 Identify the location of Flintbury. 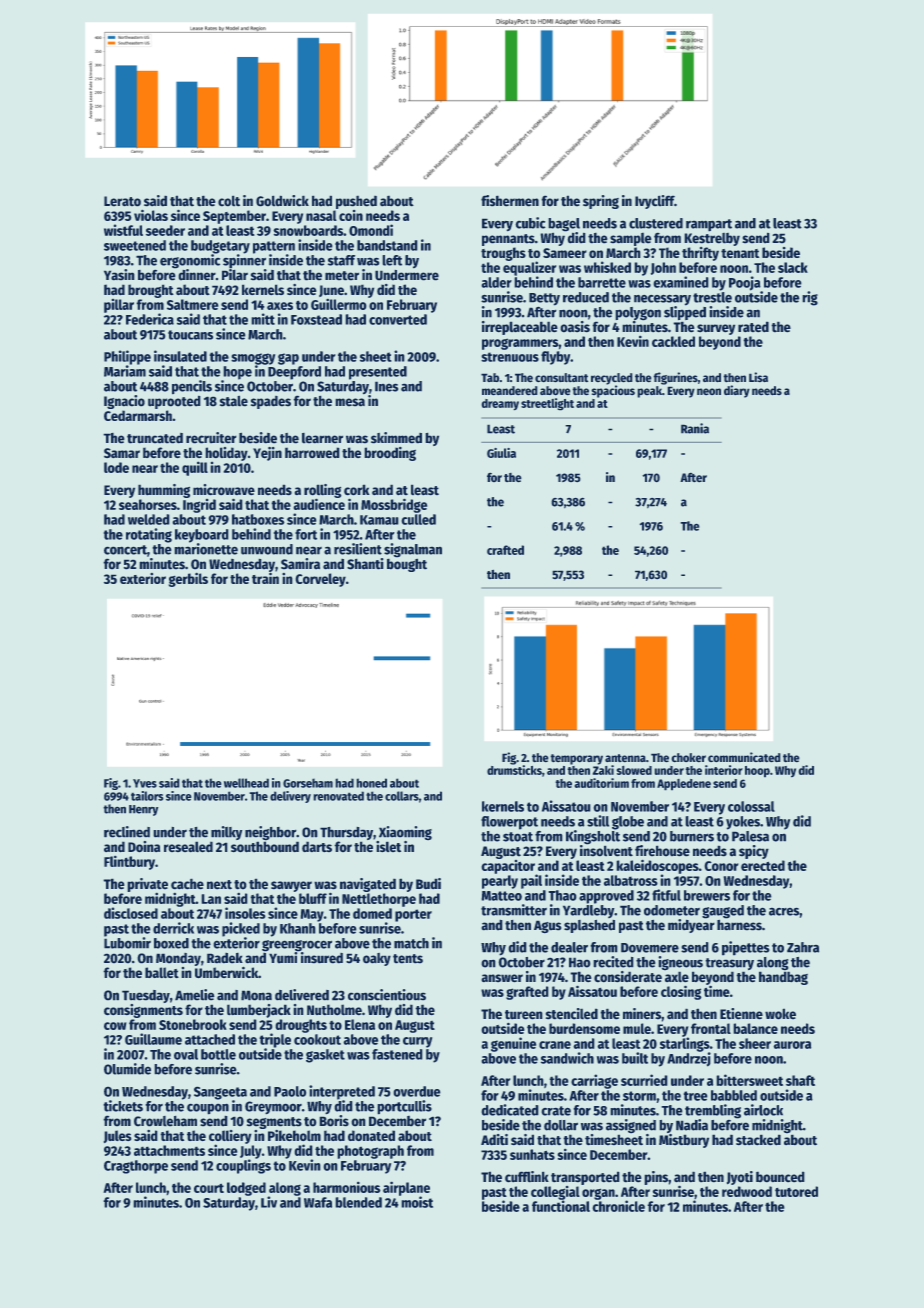
(129, 862).
